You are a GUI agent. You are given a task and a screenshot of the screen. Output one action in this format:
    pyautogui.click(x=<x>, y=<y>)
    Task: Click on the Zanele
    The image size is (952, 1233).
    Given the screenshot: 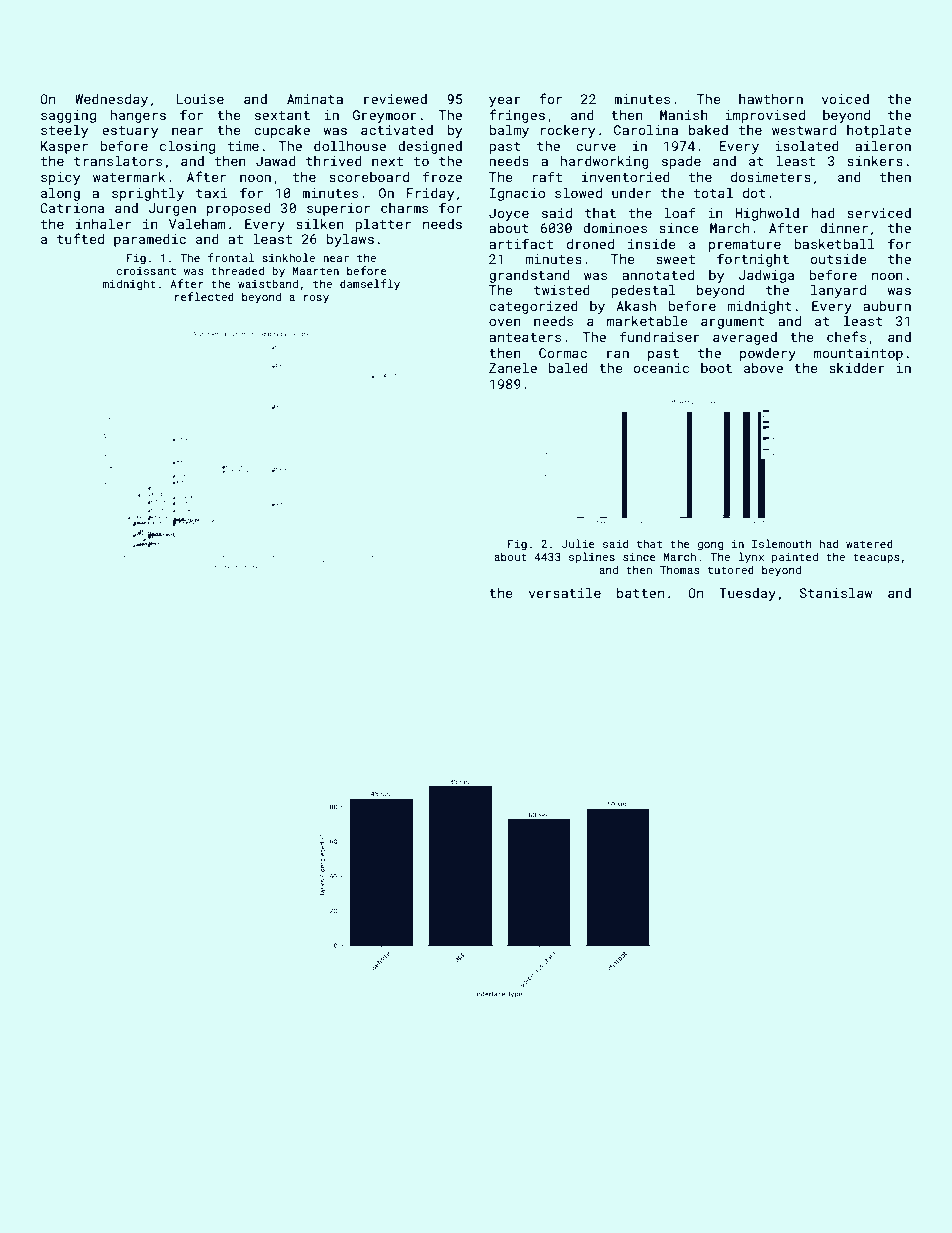 What is the action you would take?
    pyautogui.click(x=513, y=367)
